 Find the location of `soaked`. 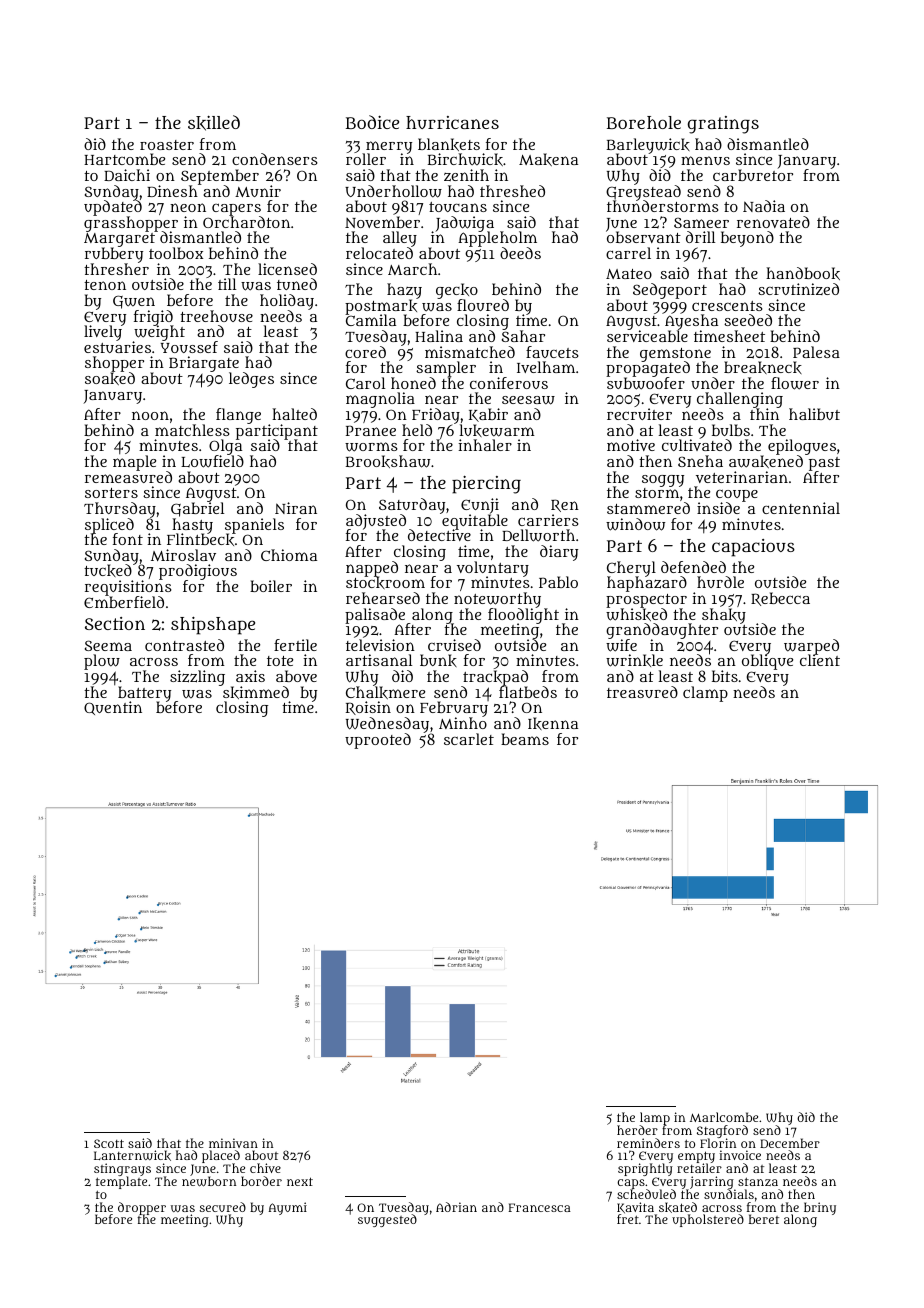

soaked is located at coordinates (110, 379).
